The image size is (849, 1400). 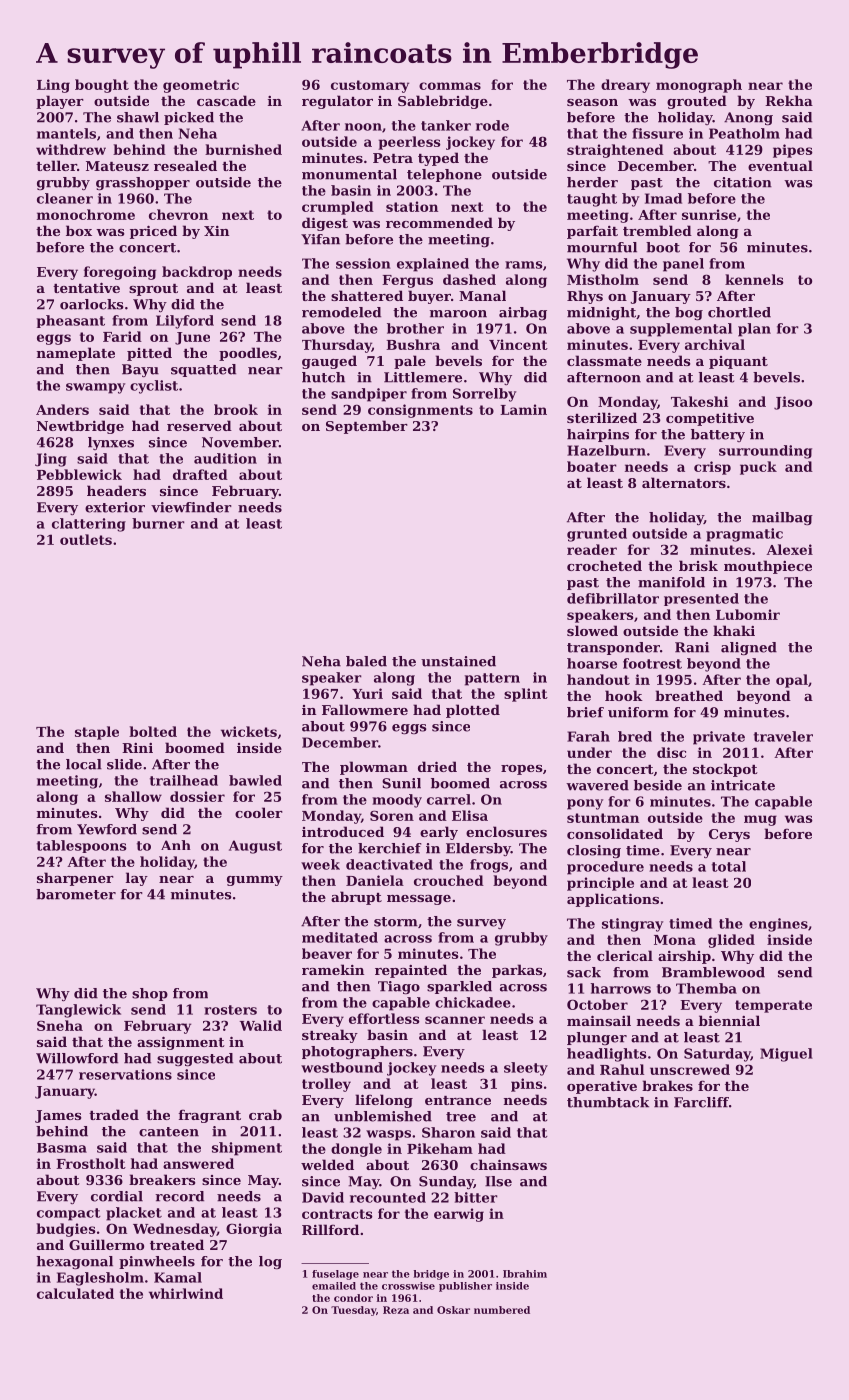 What do you see at coordinates (717, 1055) in the document?
I see `Saturday` at bounding box center [717, 1055].
